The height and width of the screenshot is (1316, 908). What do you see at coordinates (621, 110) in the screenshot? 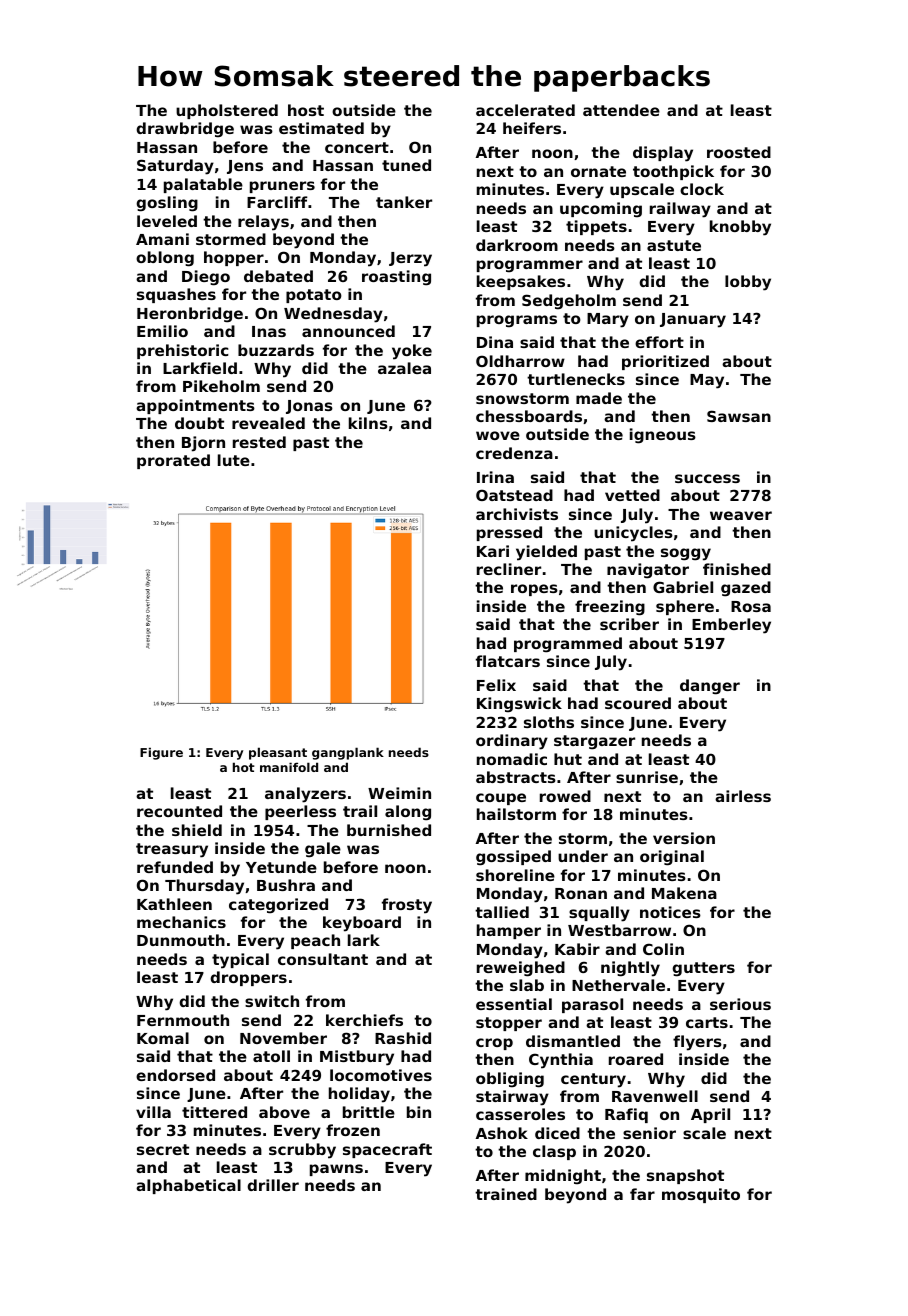
I see `attendee` at bounding box center [621, 110].
